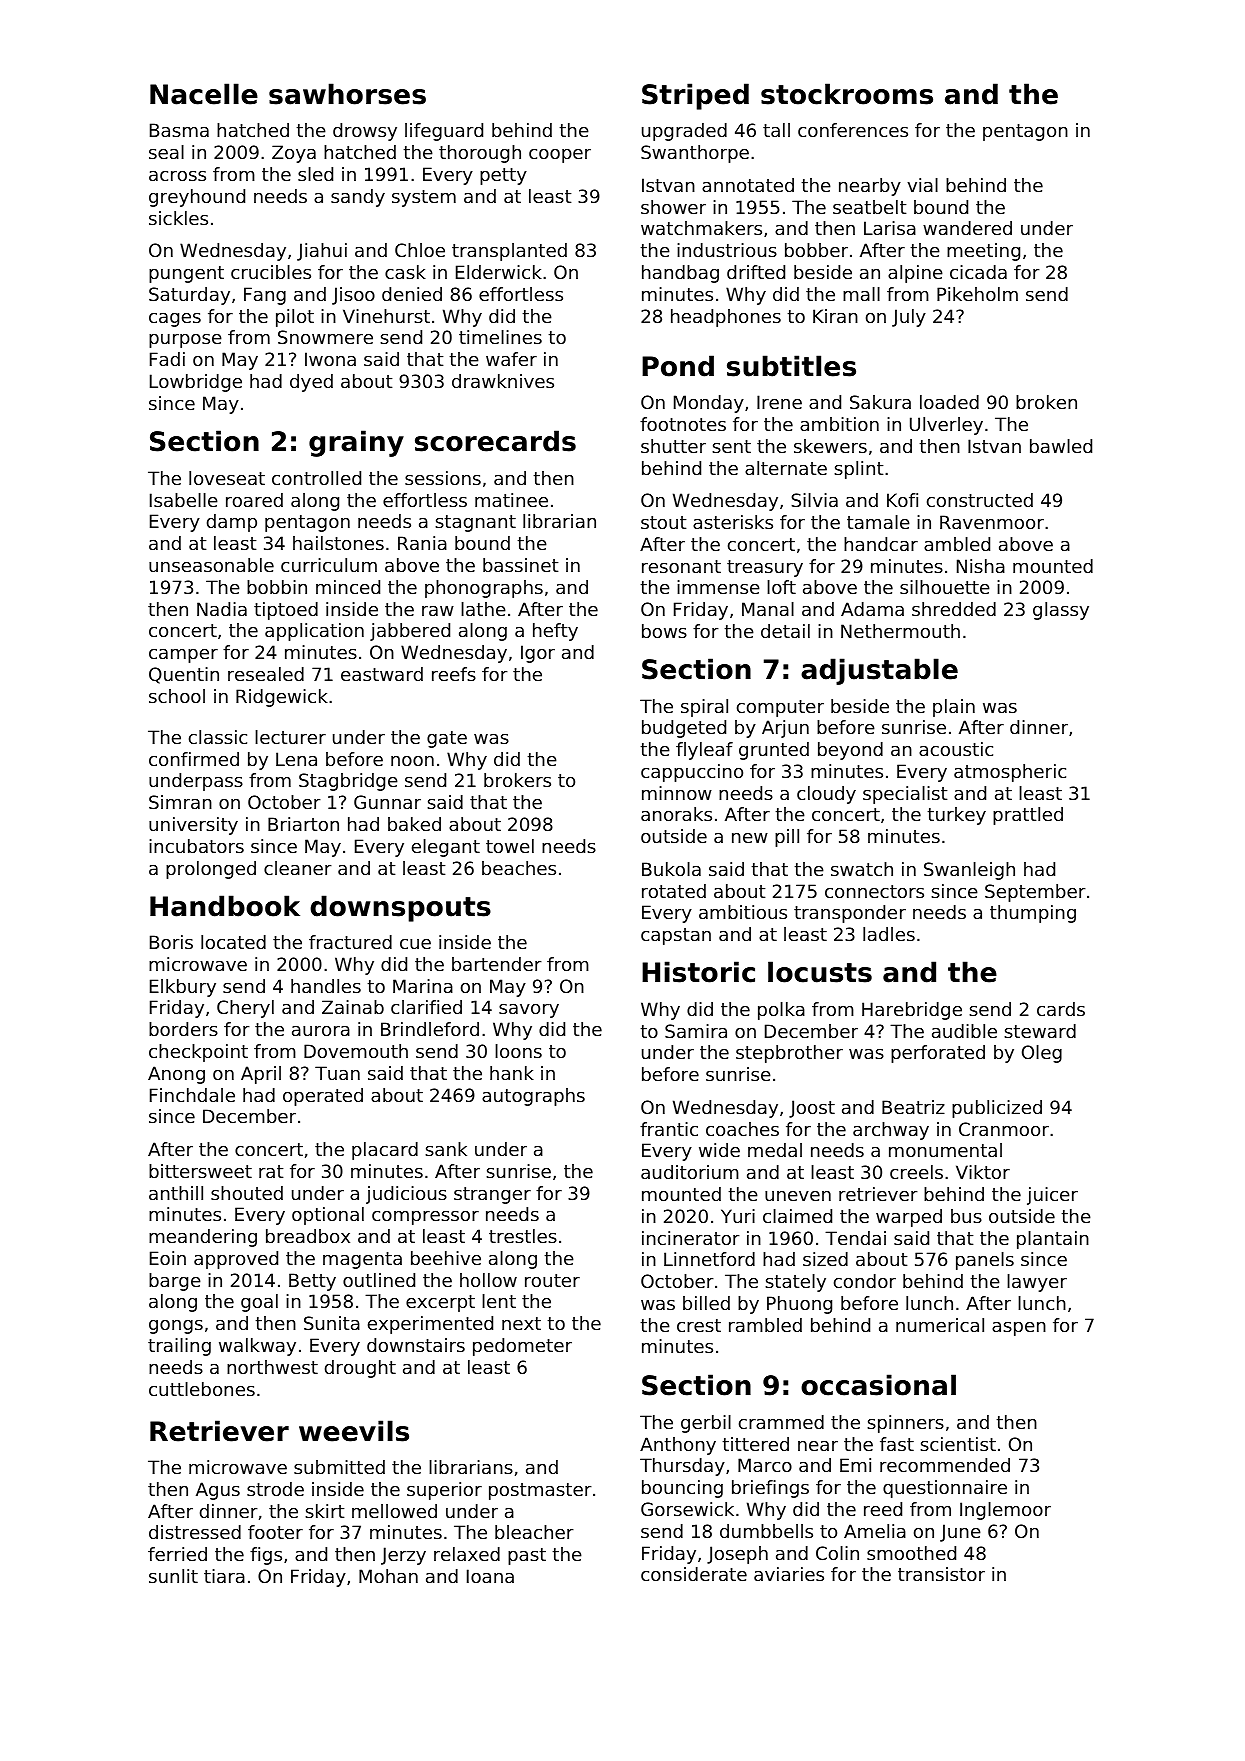 The width and height of the screenshot is (1245, 1761). What do you see at coordinates (176, 1193) in the screenshot?
I see `anthill` at bounding box center [176, 1193].
